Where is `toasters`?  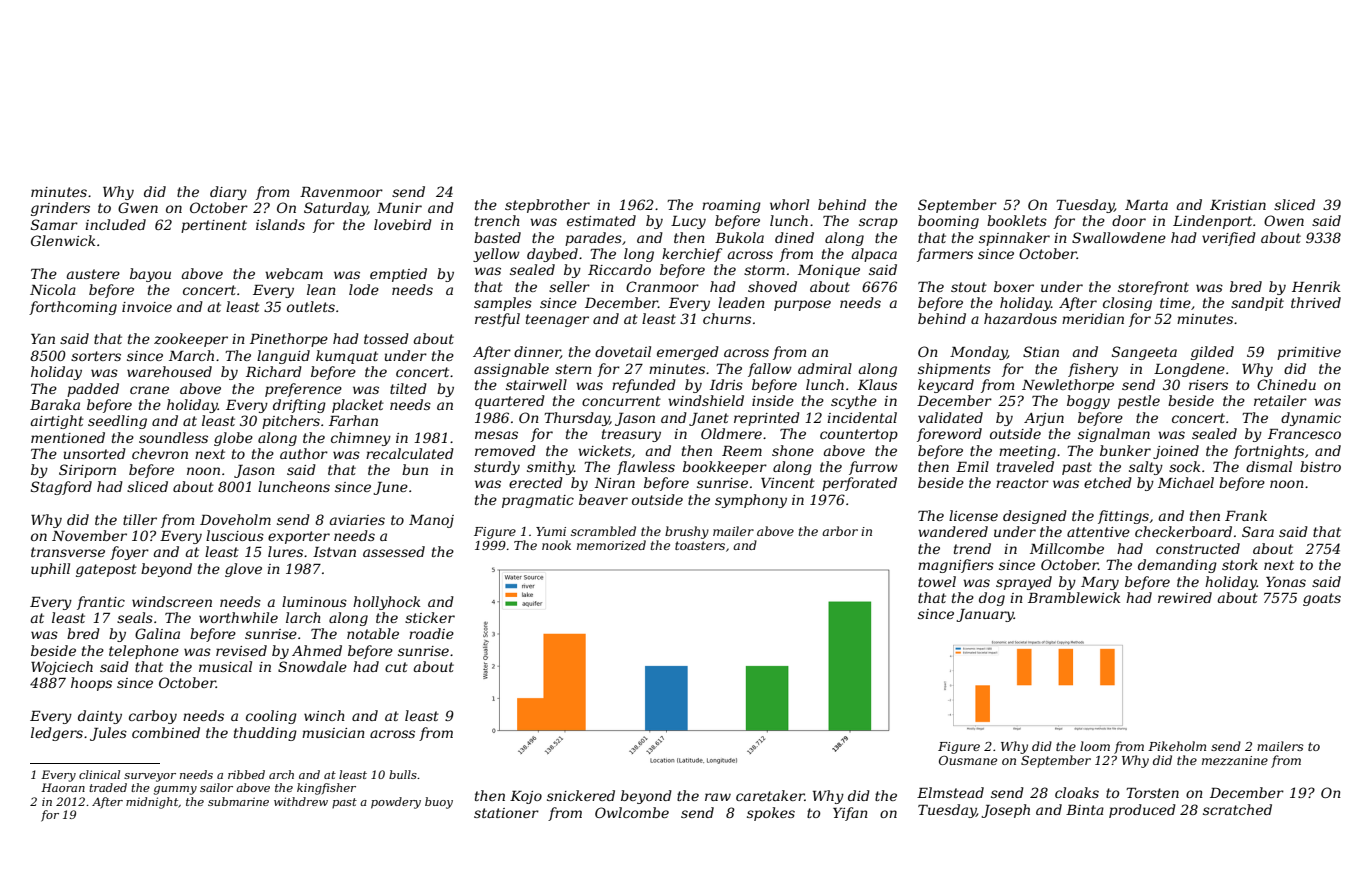
toasters is located at coordinates (700, 545).
